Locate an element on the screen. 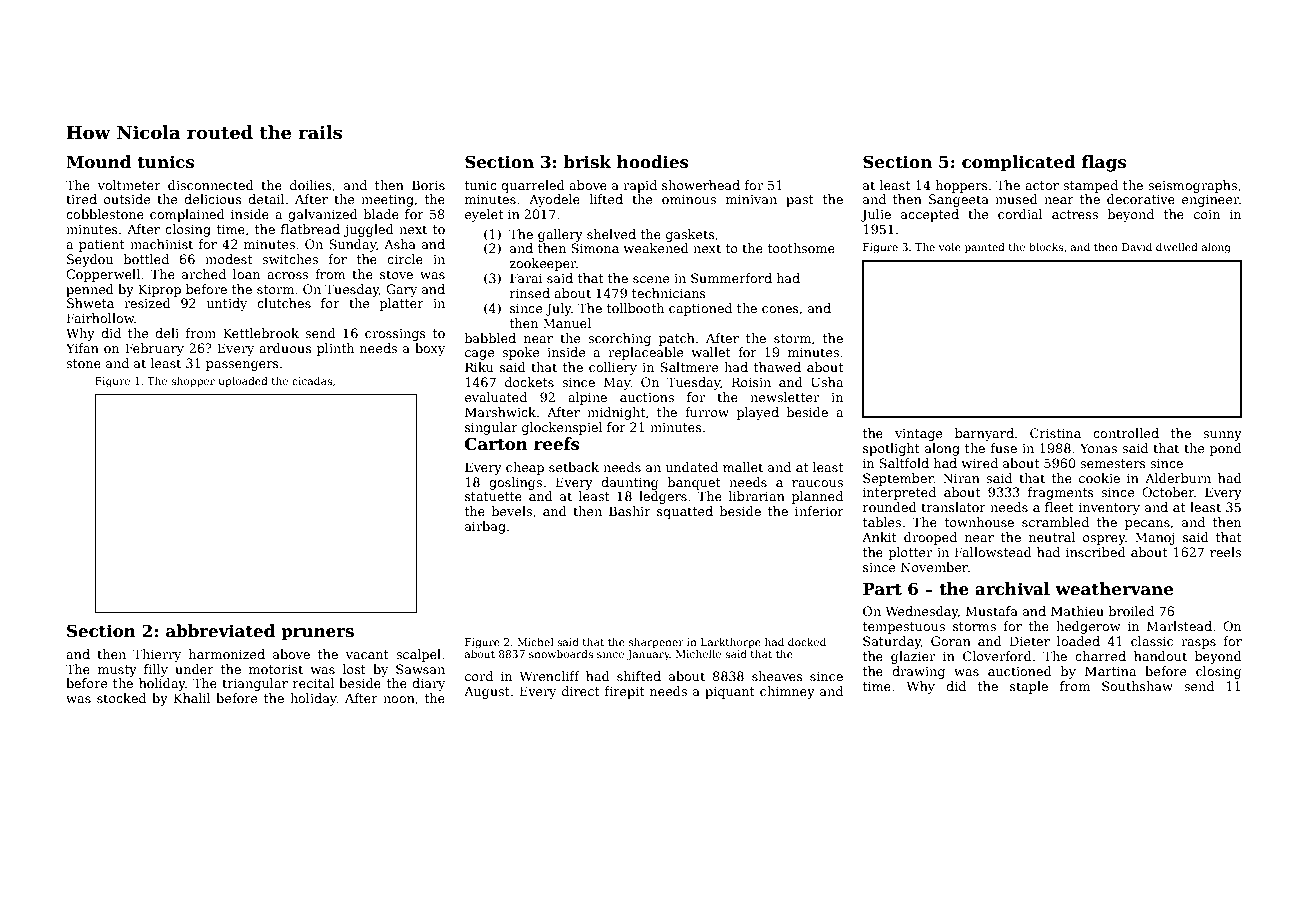 The image size is (1308, 924). Part is located at coordinates (882, 589).
